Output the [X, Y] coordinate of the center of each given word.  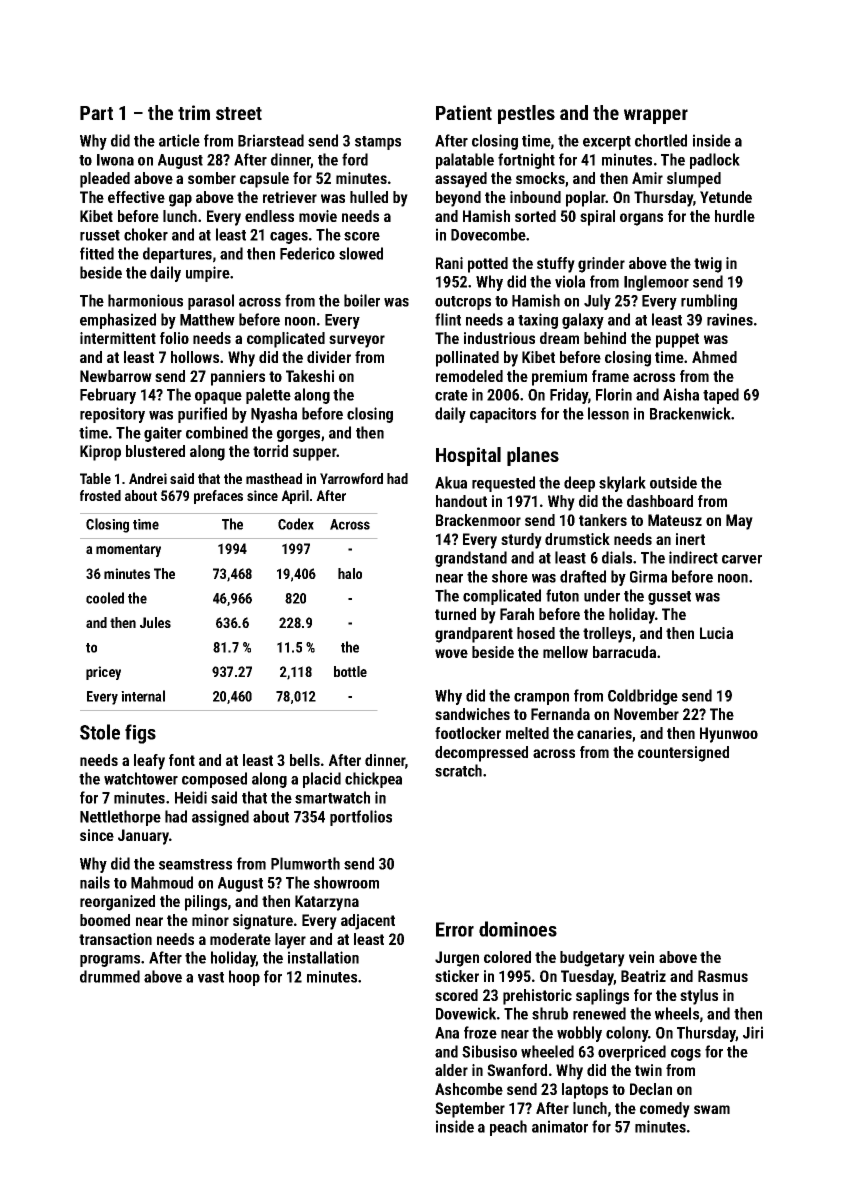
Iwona [115, 160]
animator [560, 1126]
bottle [350, 671]
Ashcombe [469, 1089]
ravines [730, 319]
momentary [128, 550]
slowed [361, 253]
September [470, 1110]
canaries [604, 733]
